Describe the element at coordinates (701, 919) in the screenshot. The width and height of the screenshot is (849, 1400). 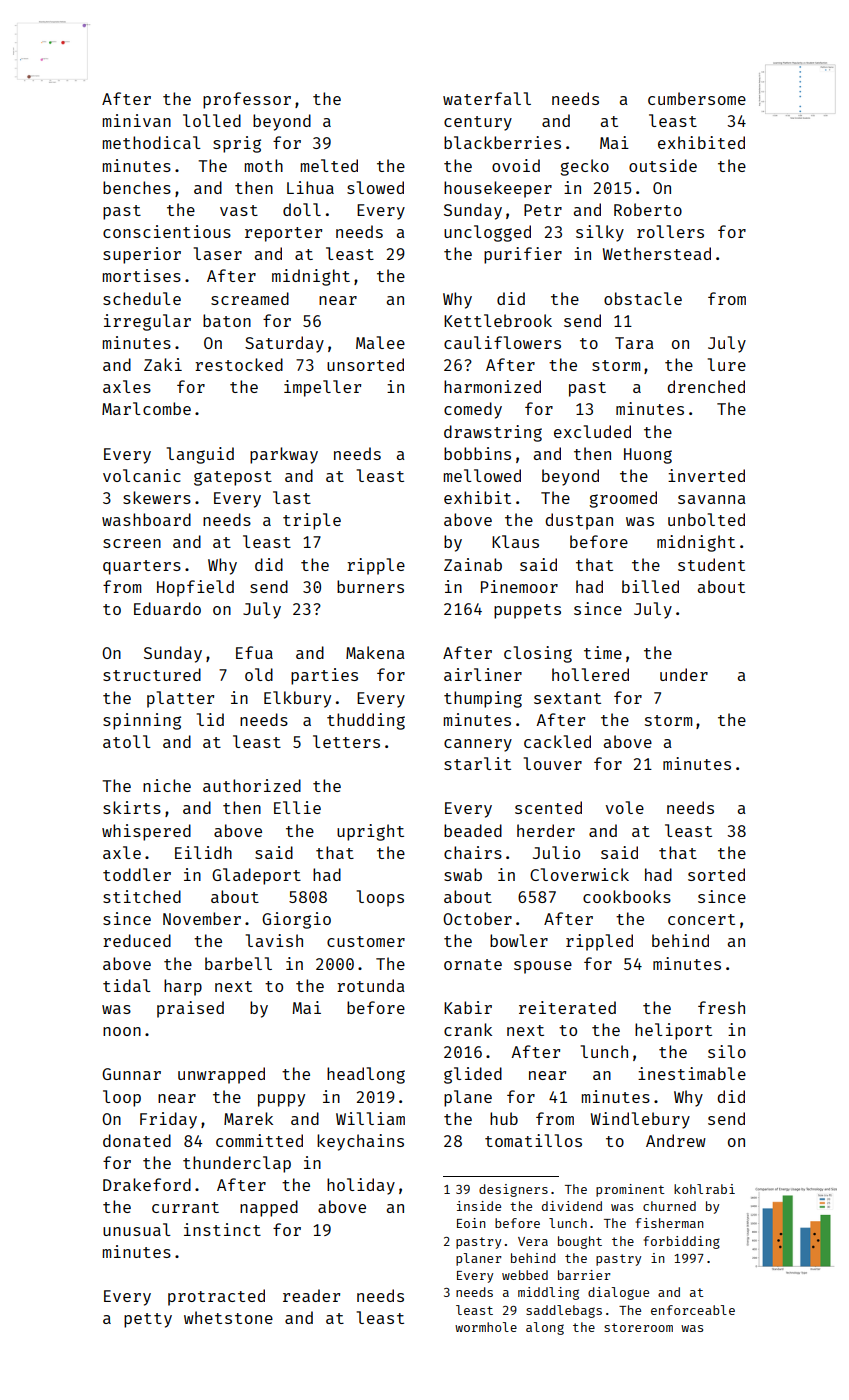
I see `concert` at that location.
